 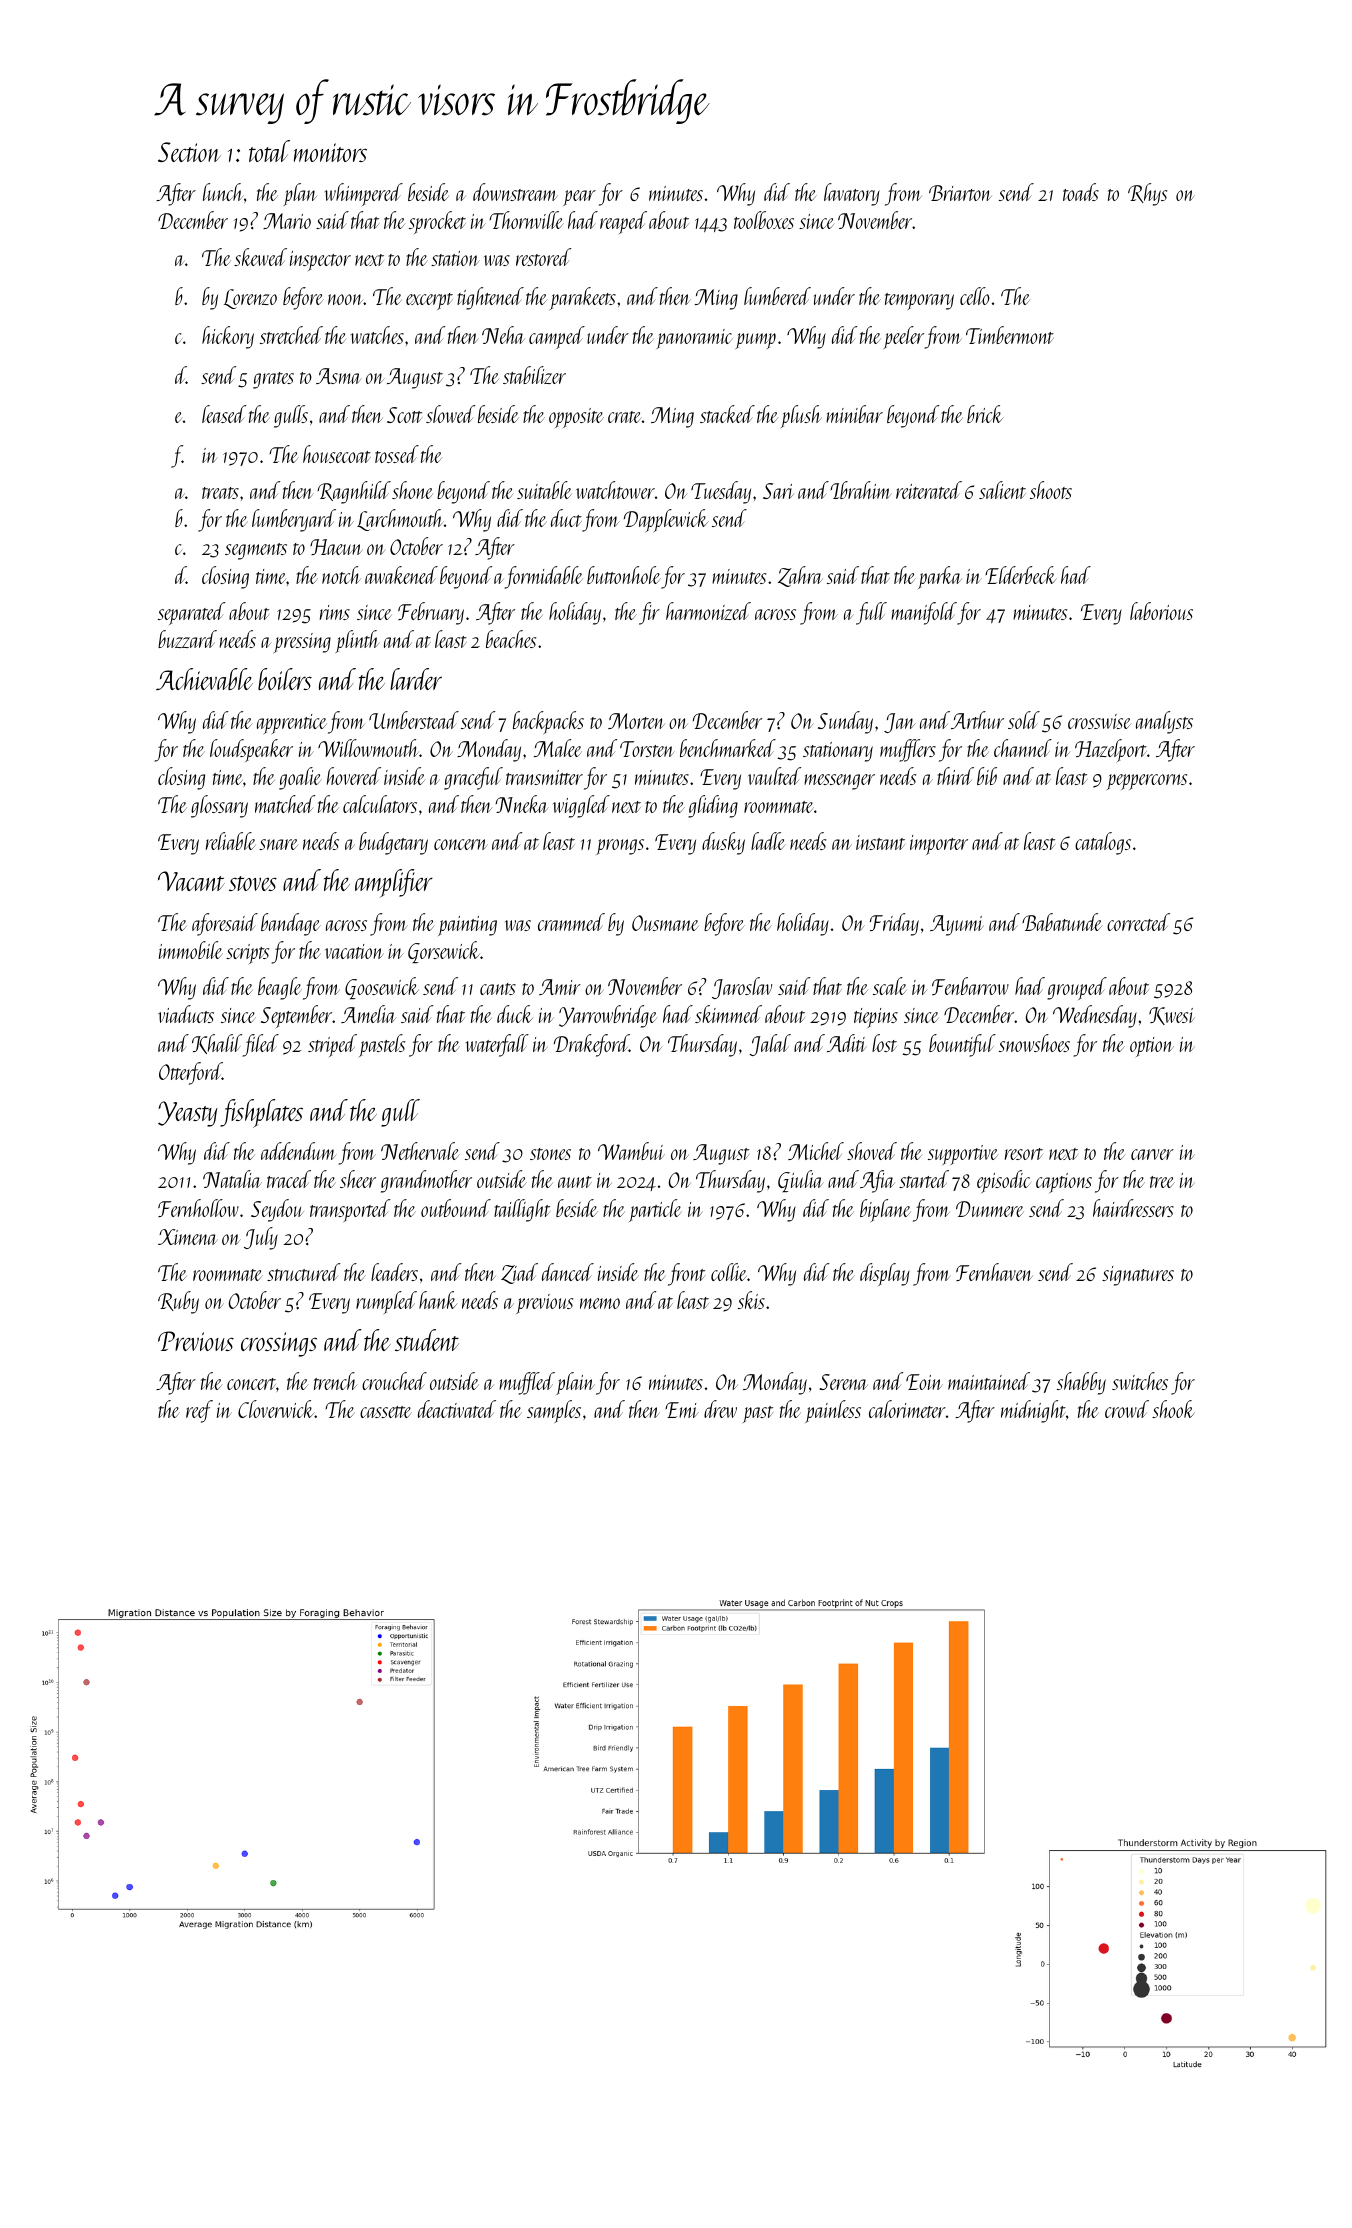 What do you see at coordinates (554, 1411) in the screenshot?
I see `samples` at bounding box center [554, 1411].
